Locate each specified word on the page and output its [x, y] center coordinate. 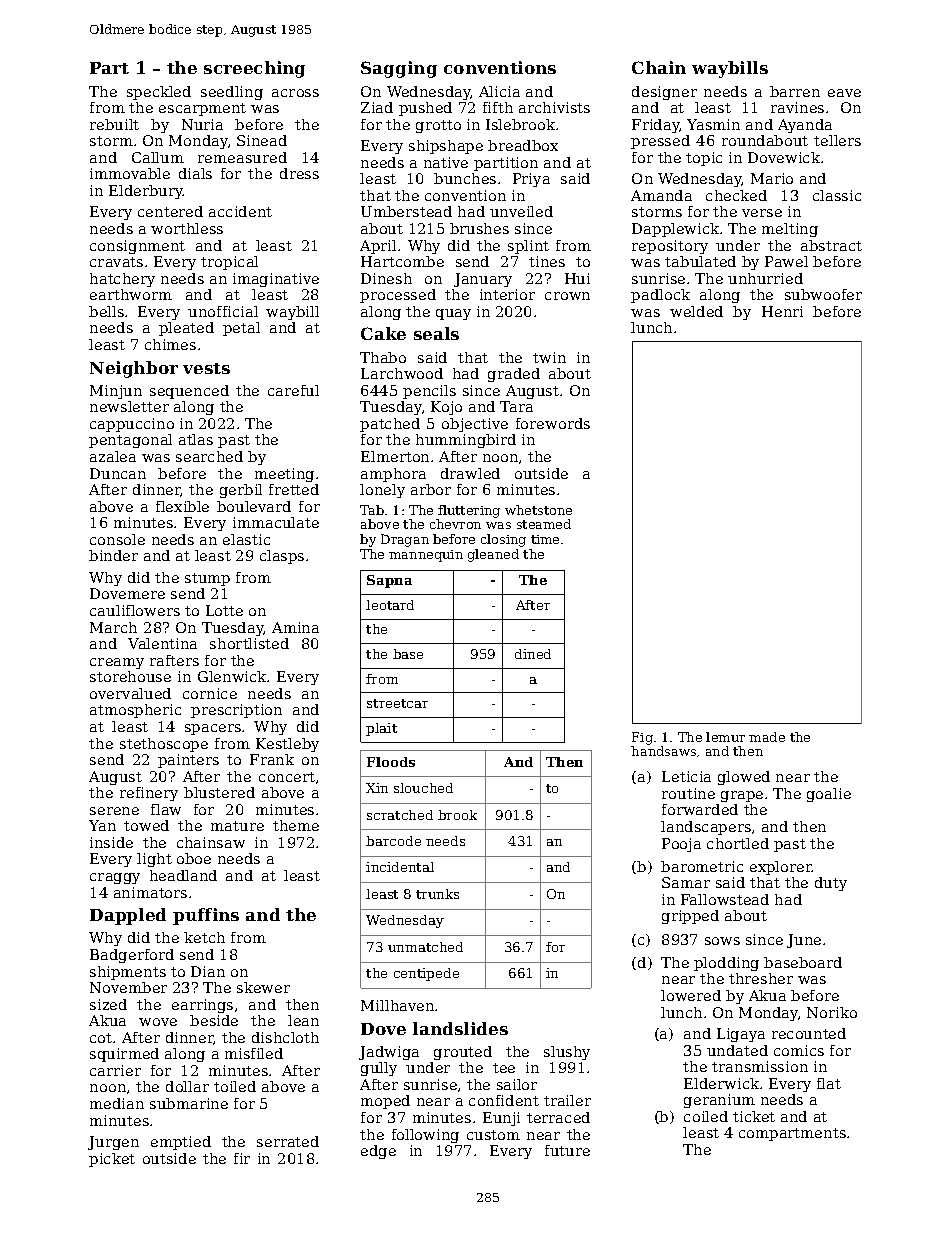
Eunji [501, 1119]
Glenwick [232, 676]
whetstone [538, 510]
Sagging [399, 69]
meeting [284, 475]
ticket [754, 1116]
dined [533, 654]
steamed [544, 524]
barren [795, 91]
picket [112, 1160]
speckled [159, 93]
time [545, 539]
